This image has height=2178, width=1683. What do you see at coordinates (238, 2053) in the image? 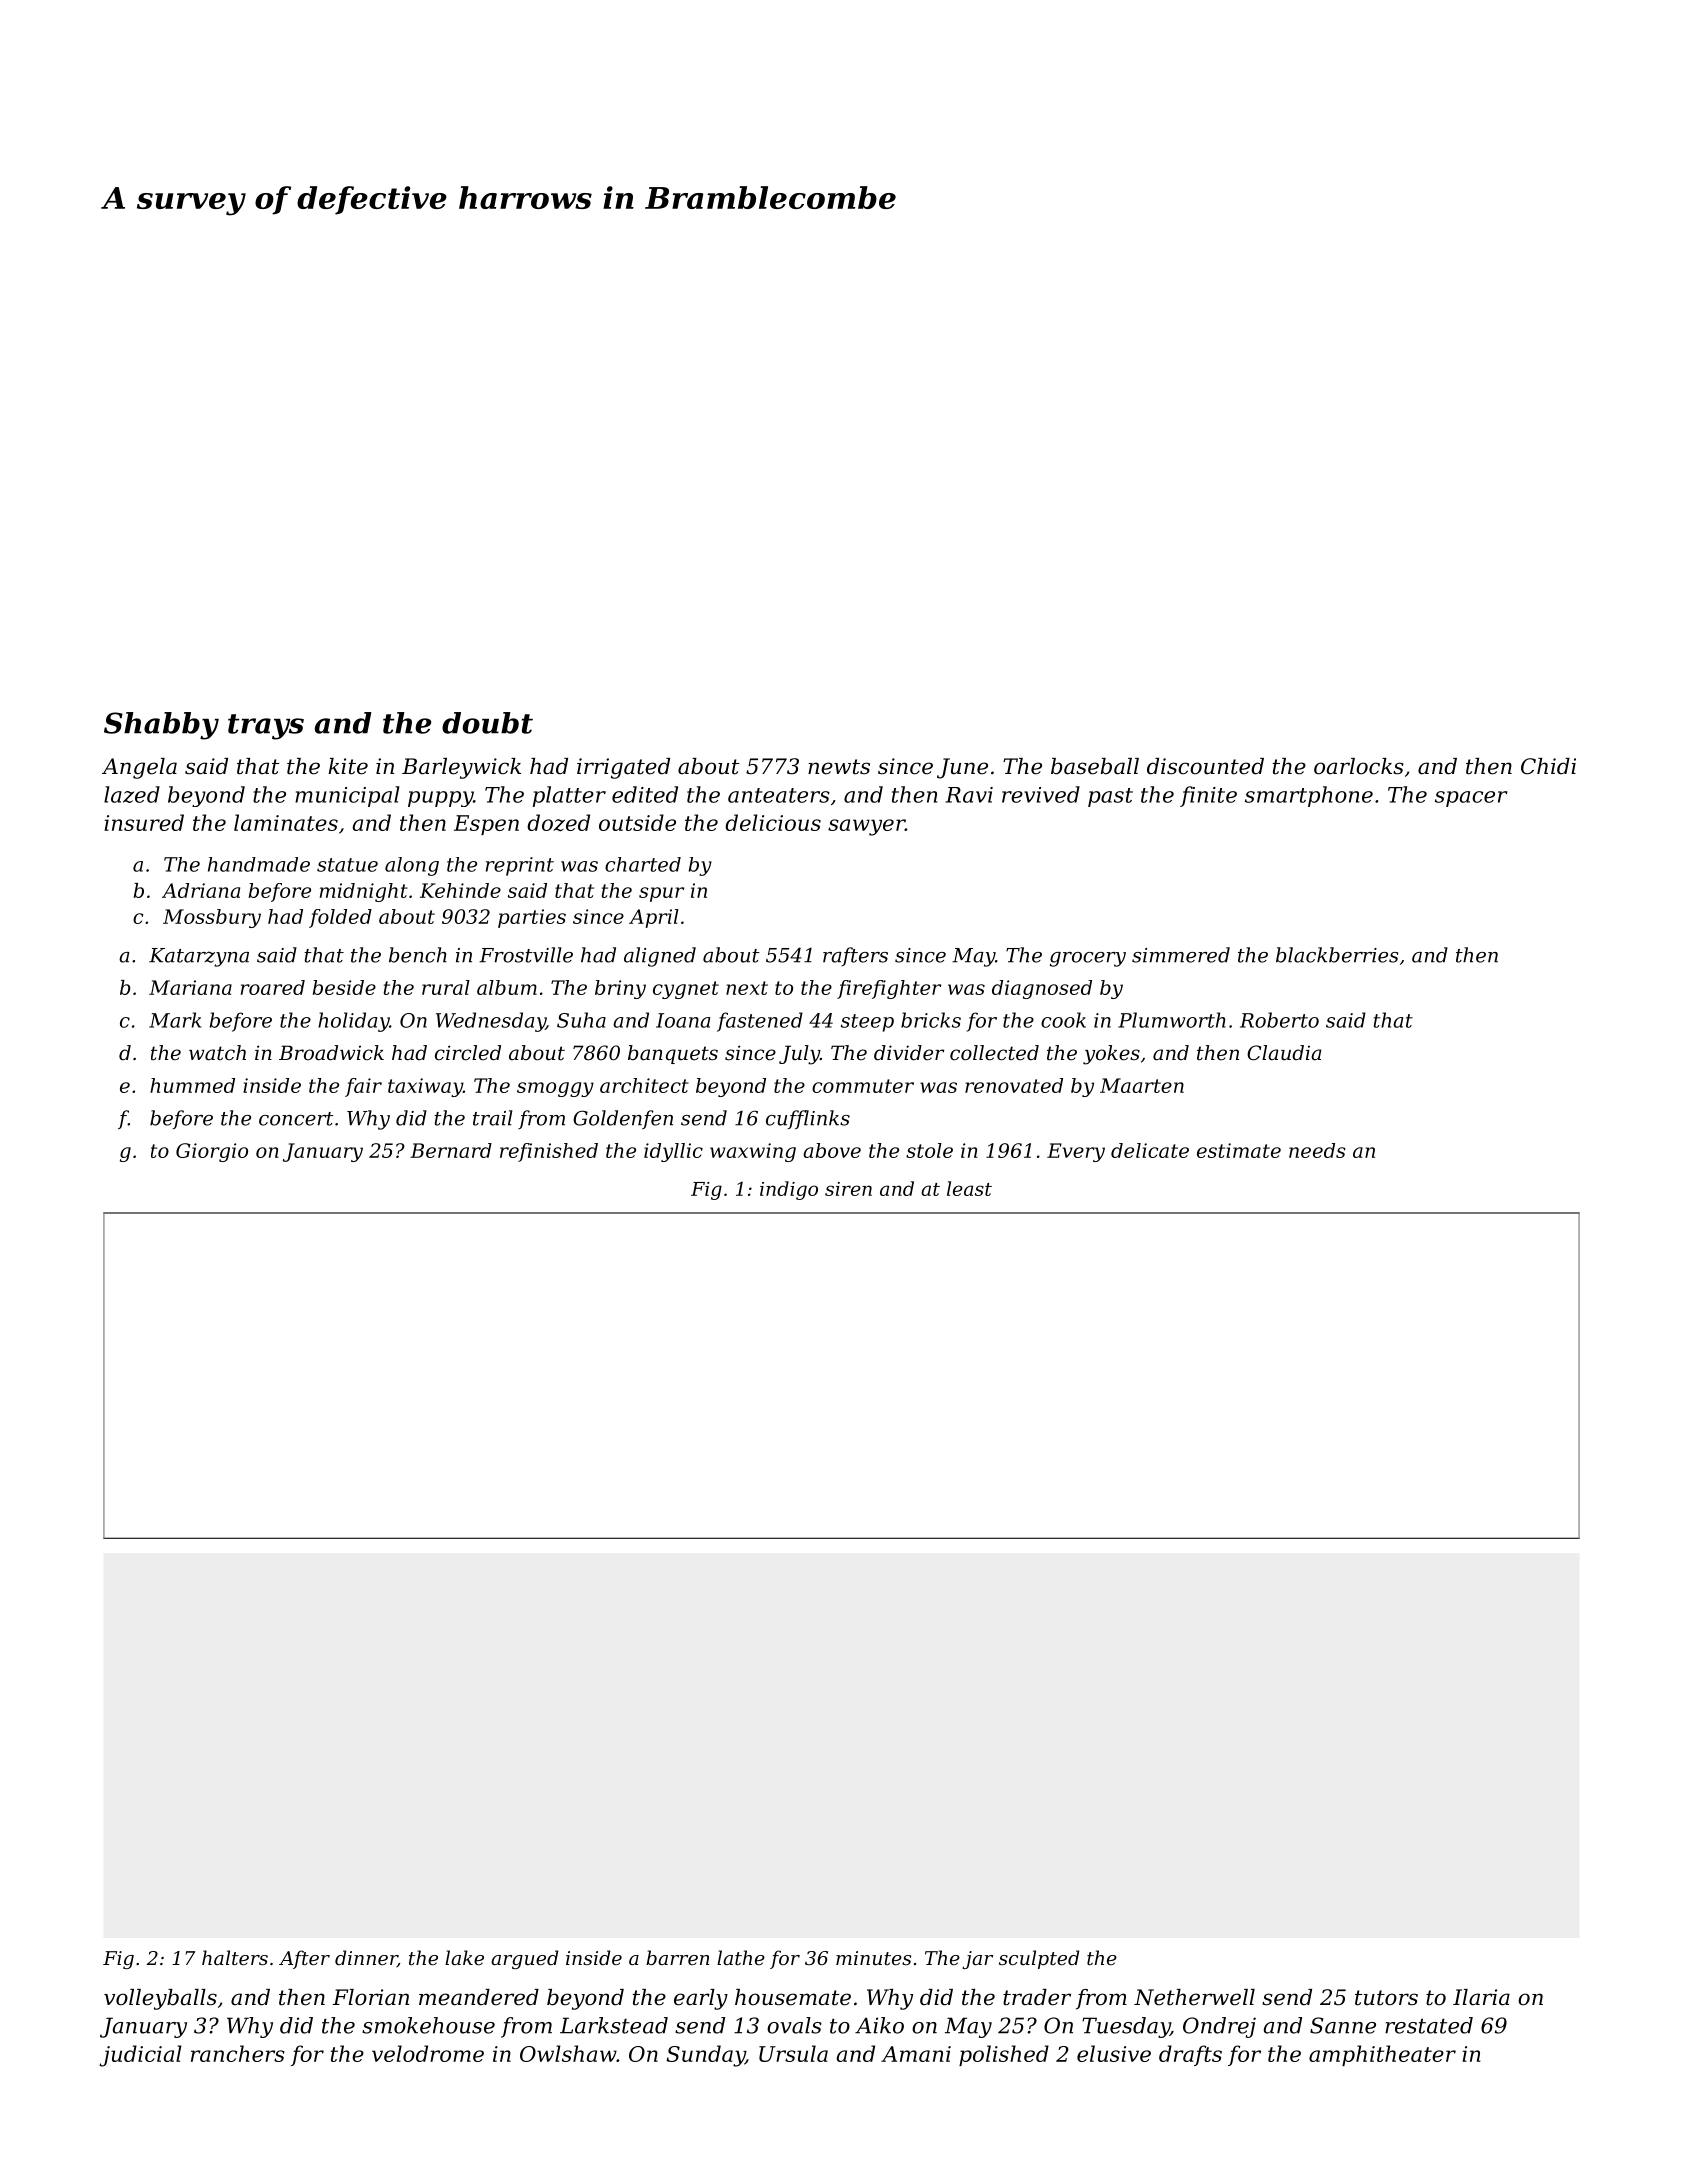
I see `ranchers` at bounding box center [238, 2053].
